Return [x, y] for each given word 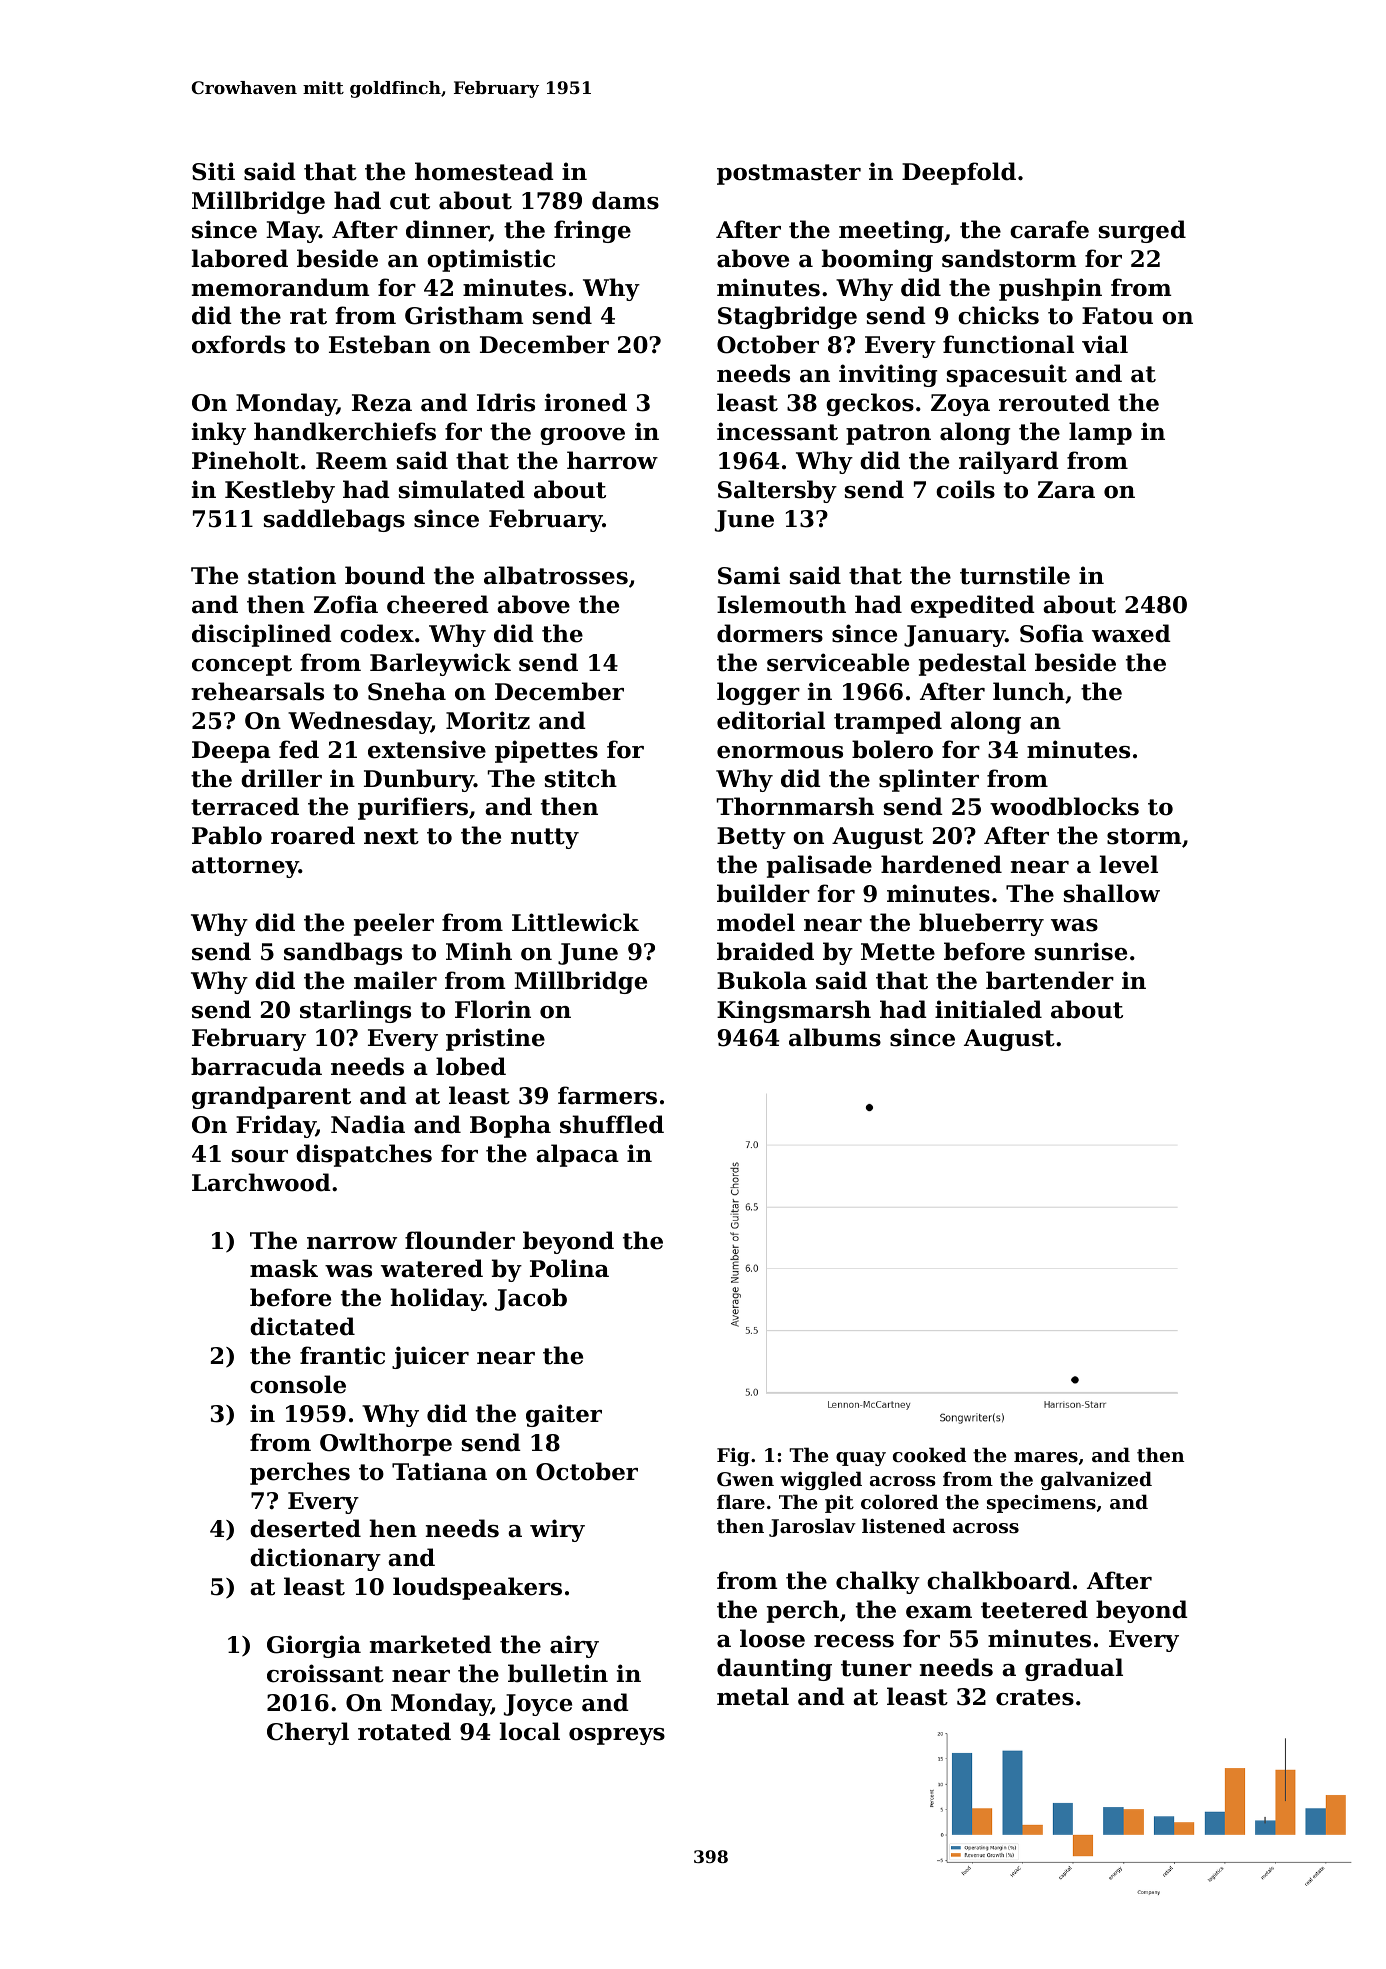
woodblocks [1064, 806]
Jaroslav [812, 1527]
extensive [427, 749]
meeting [891, 231]
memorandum [280, 287]
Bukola [762, 980]
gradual [1074, 1669]
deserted [305, 1528]
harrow [612, 460]
